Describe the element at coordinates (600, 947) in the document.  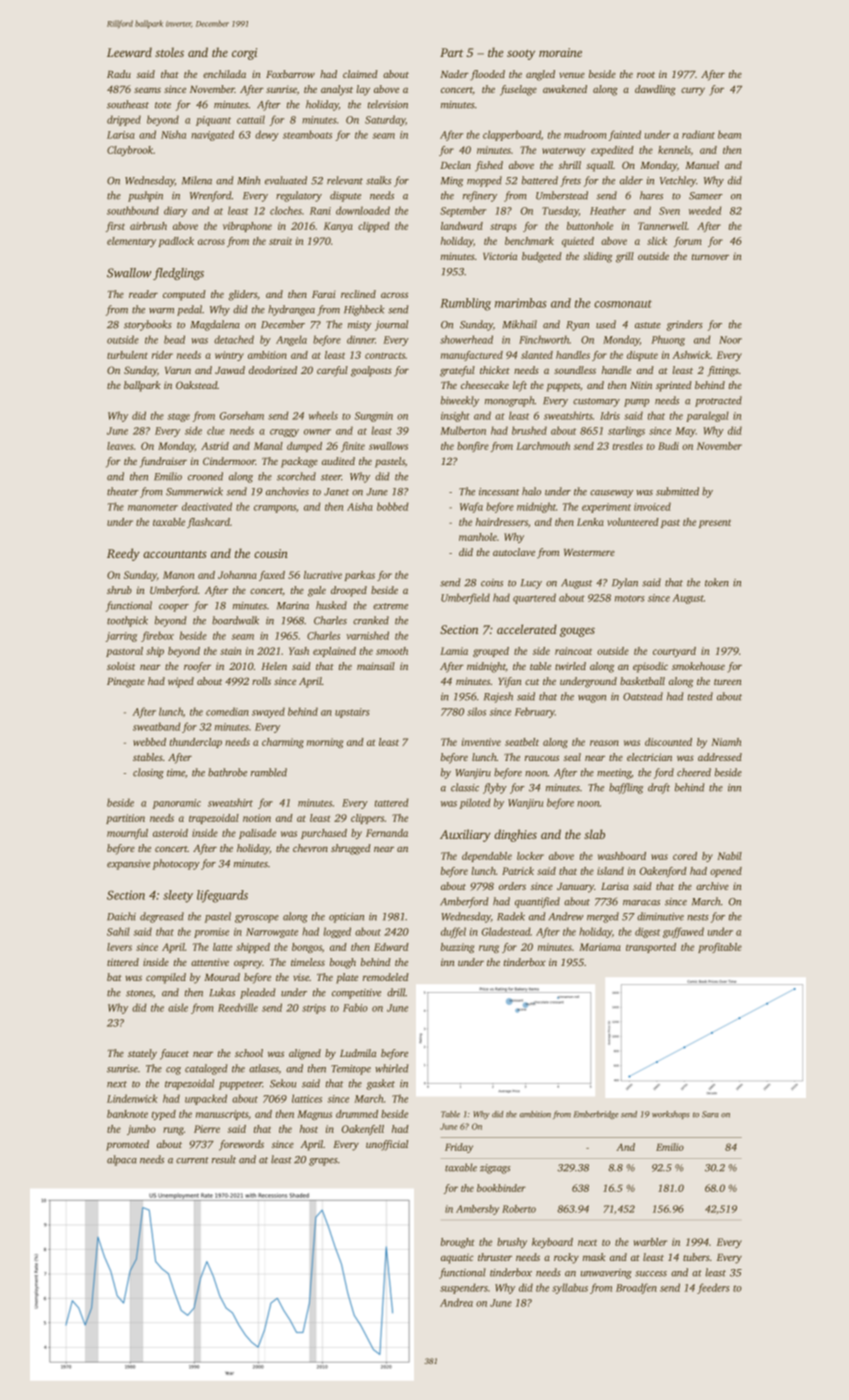
I see `Mariama` at that location.
